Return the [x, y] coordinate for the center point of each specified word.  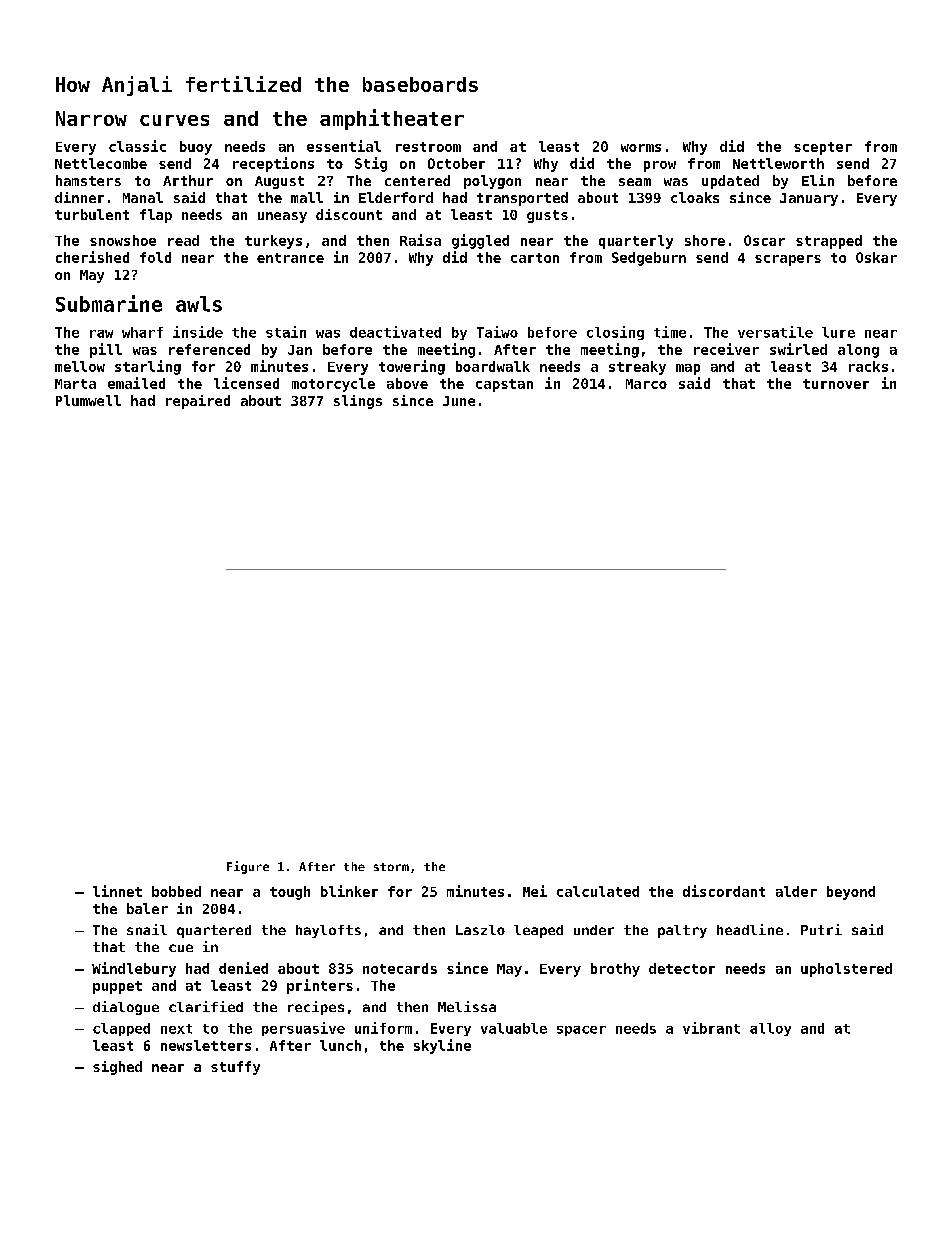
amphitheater [392, 119]
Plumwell [88, 400]
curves [174, 120]
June [459, 401]
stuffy [235, 1068]
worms [641, 148]
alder [796, 891]
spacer [581, 1031]
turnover [836, 384]
